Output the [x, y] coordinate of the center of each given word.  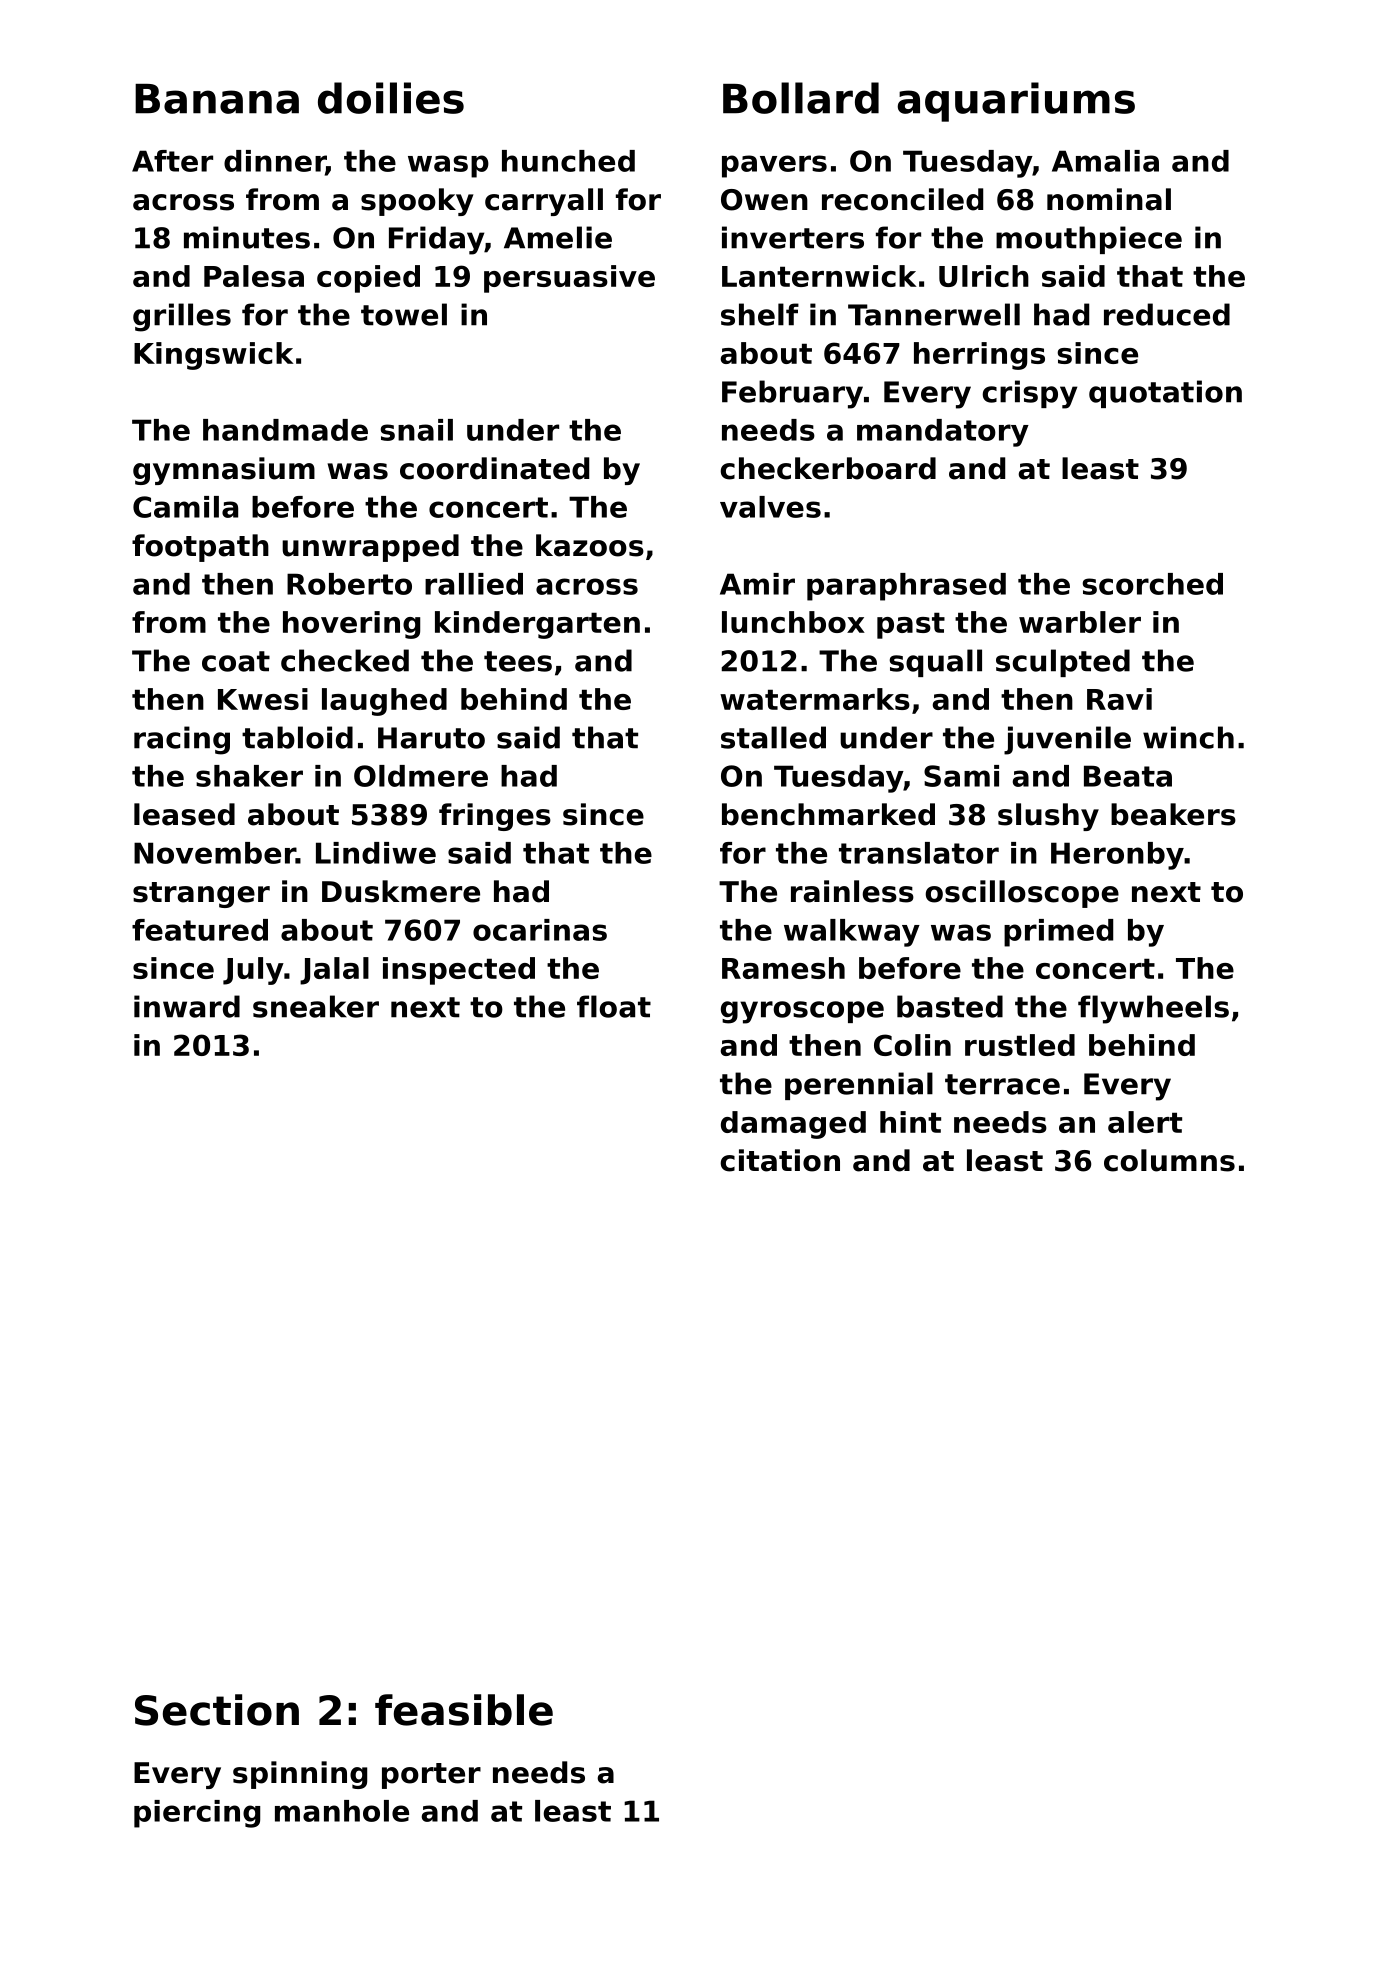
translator [919, 853]
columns [1169, 1160]
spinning [300, 1775]
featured [200, 930]
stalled [773, 737]
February [792, 394]
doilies [391, 98]
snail [416, 430]
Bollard [801, 98]
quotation [1165, 394]
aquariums [1016, 102]
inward [187, 1006]
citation [780, 1160]
